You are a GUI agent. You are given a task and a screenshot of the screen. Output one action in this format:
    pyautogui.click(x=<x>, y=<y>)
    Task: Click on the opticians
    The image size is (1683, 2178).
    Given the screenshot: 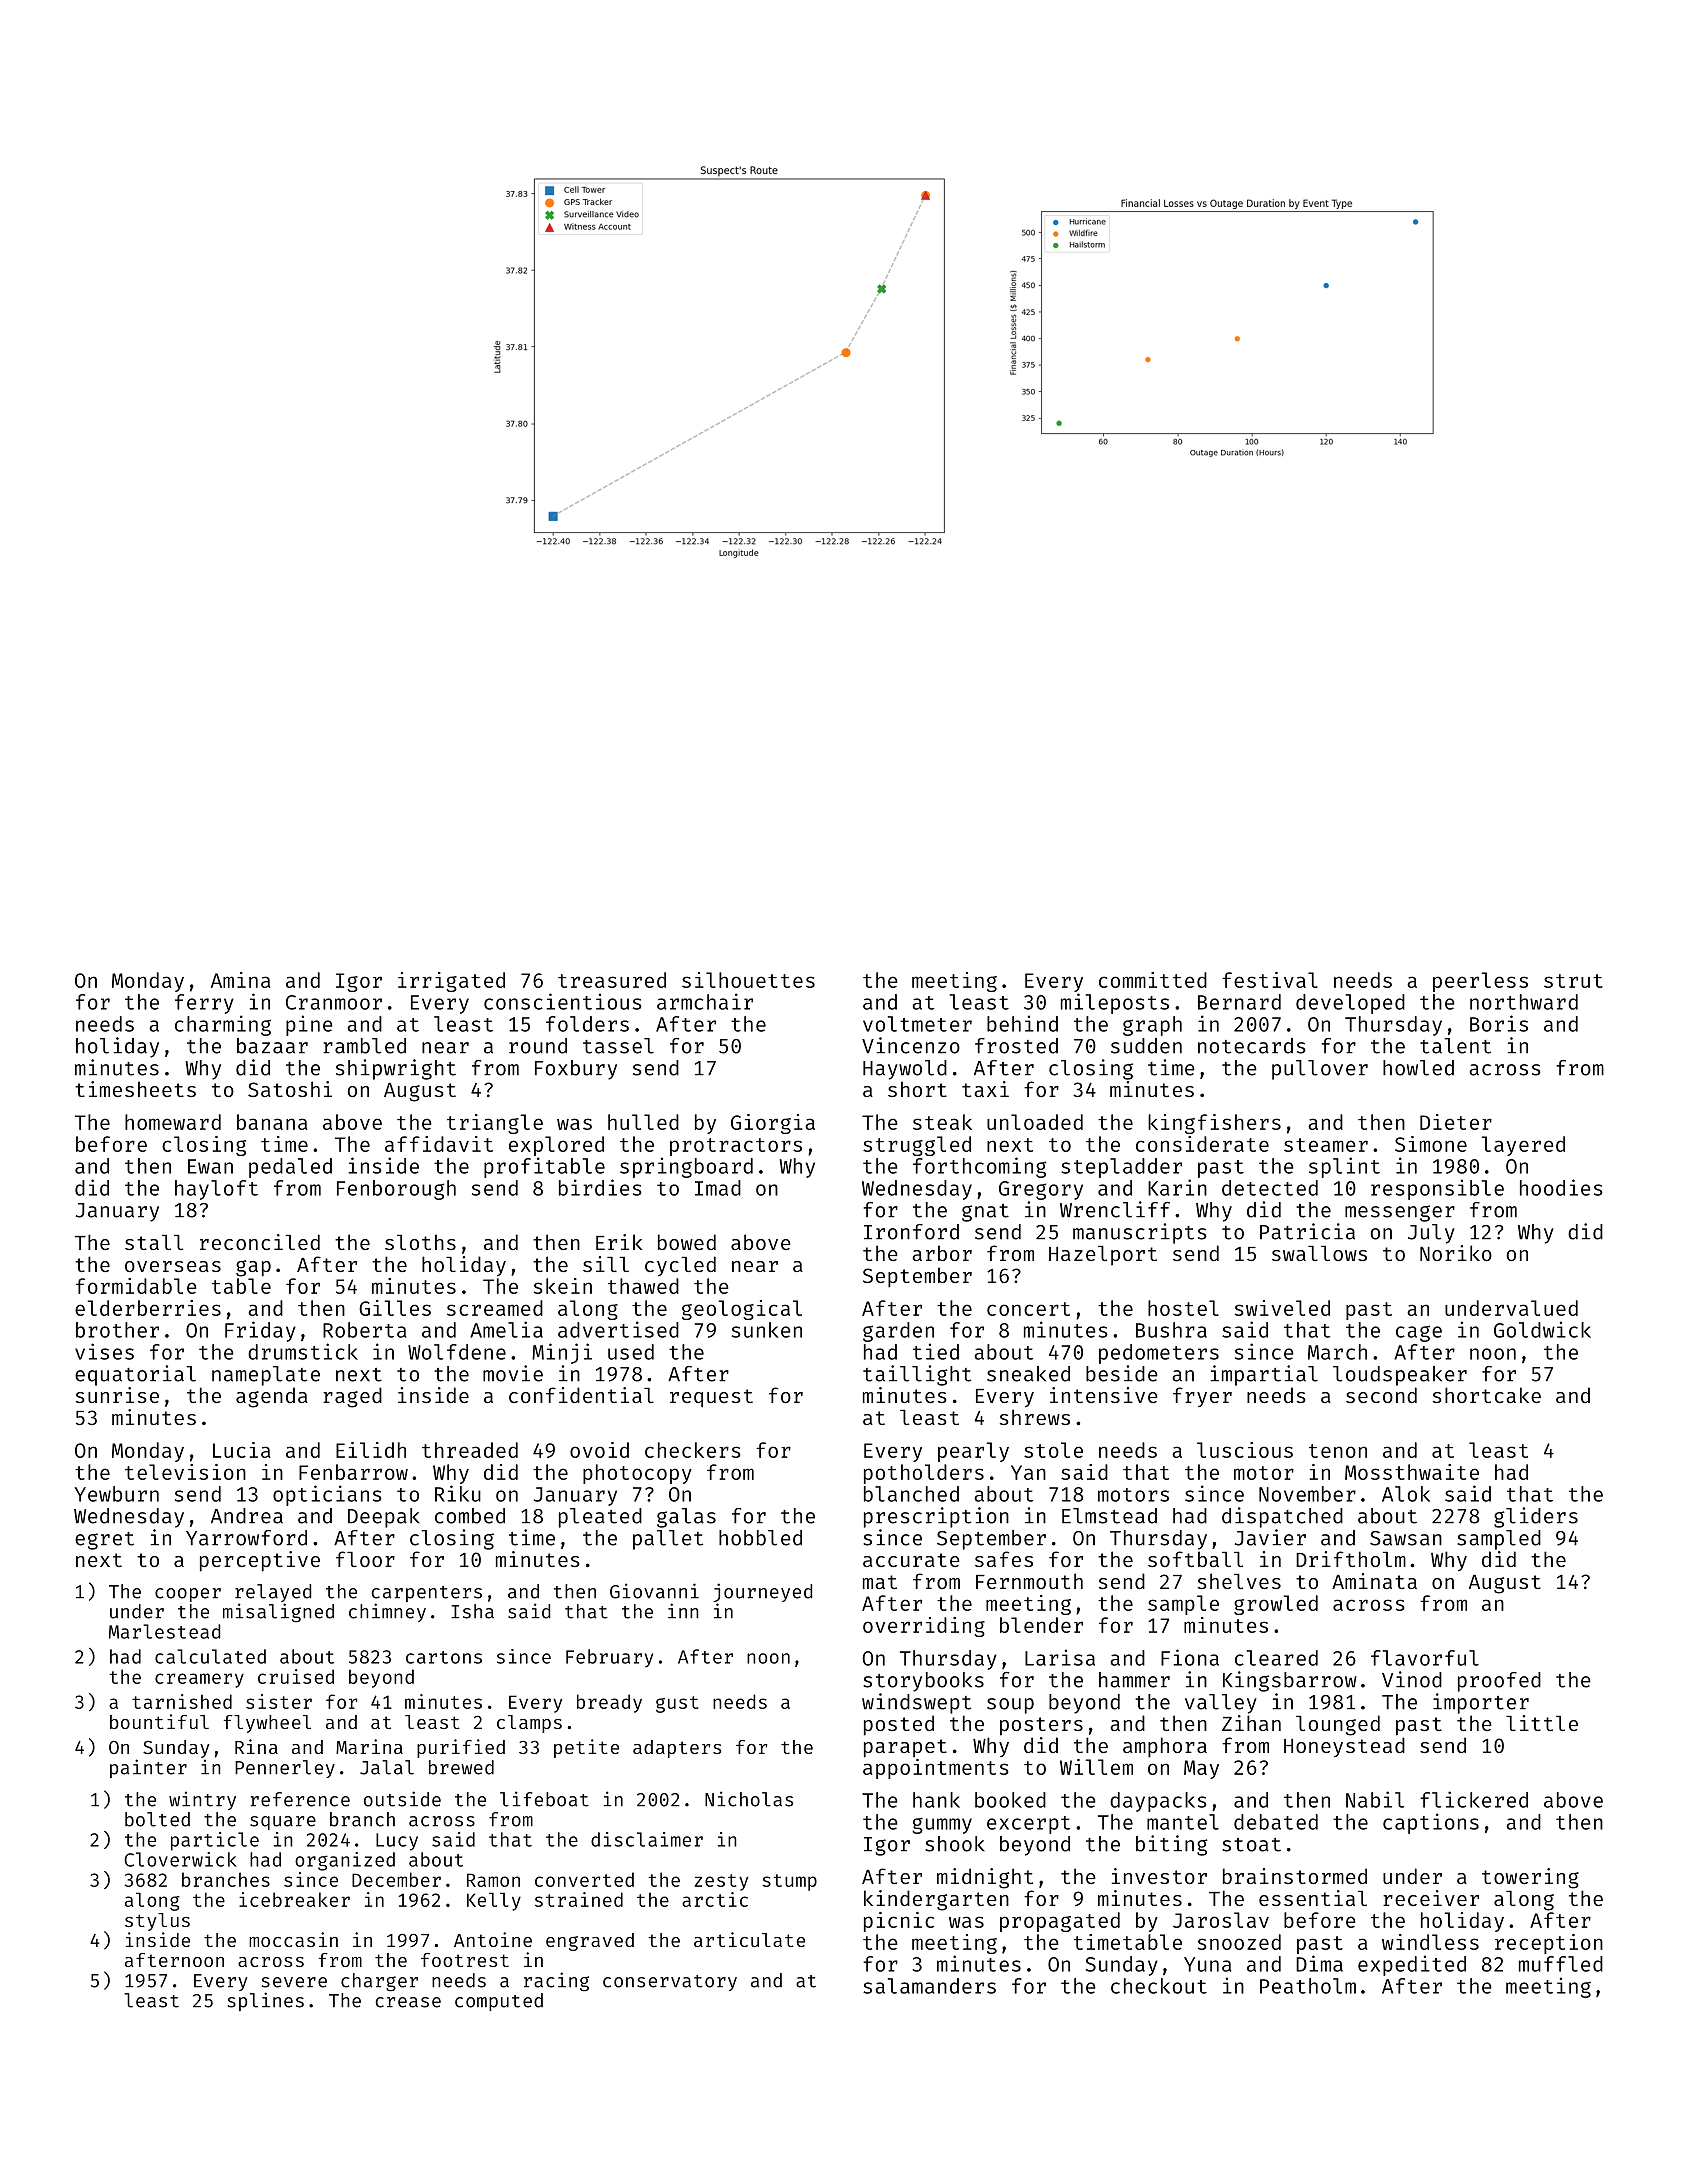 What is the action you would take?
    pyautogui.click(x=327, y=1495)
